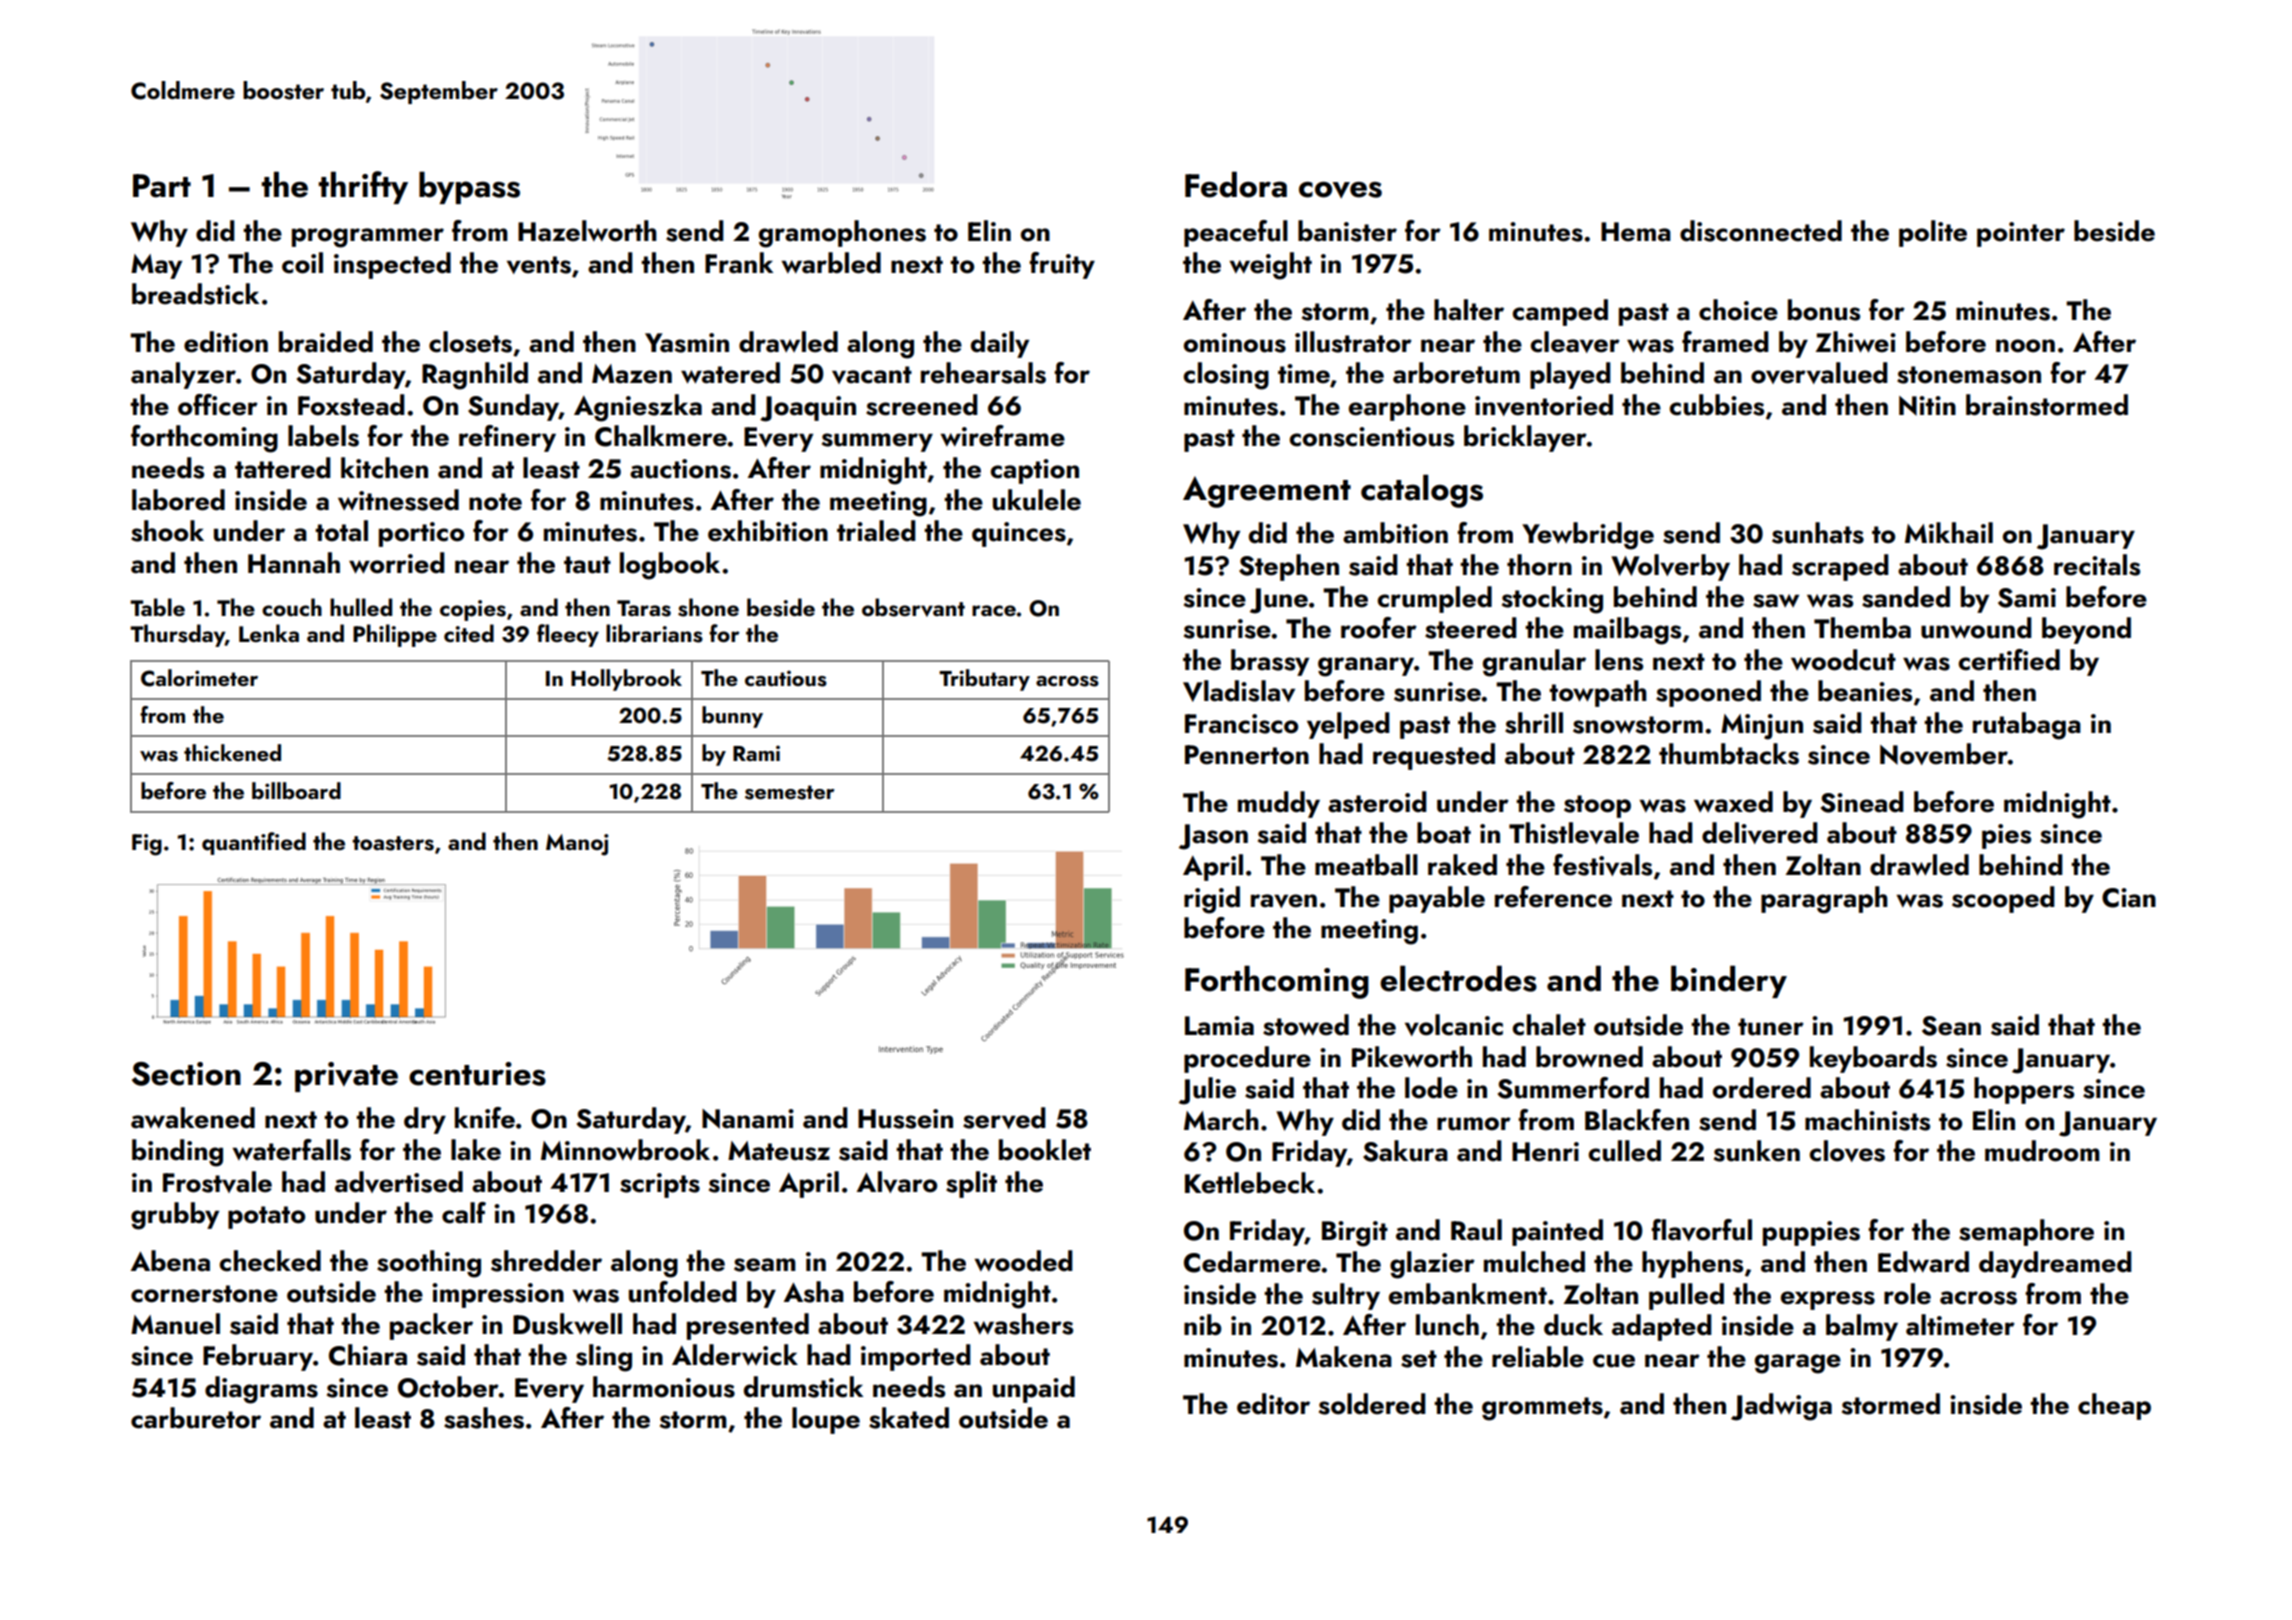 The image size is (2292, 1620). Describe the element at coordinates (1002, 436) in the page. I see `wireframe` at that location.
